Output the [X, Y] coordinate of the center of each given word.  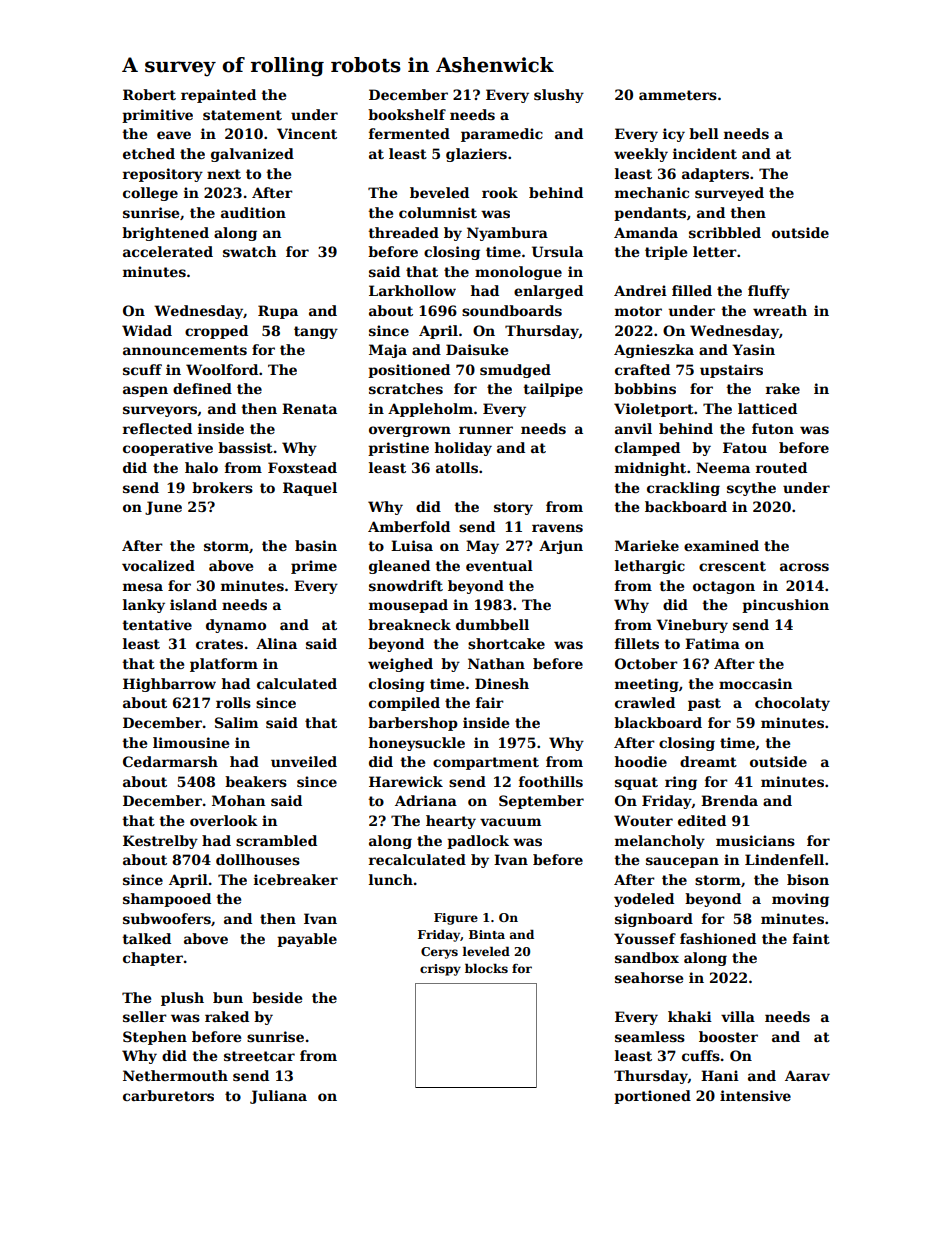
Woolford [222, 369]
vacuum [510, 822]
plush [182, 999]
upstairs [731, 371]
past [704, 704]
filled [692, 290]
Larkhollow [412, 290]
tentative [157, 624]
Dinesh [502, 683]
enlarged [548, 292]
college [150, 194]
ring [681, 783]
